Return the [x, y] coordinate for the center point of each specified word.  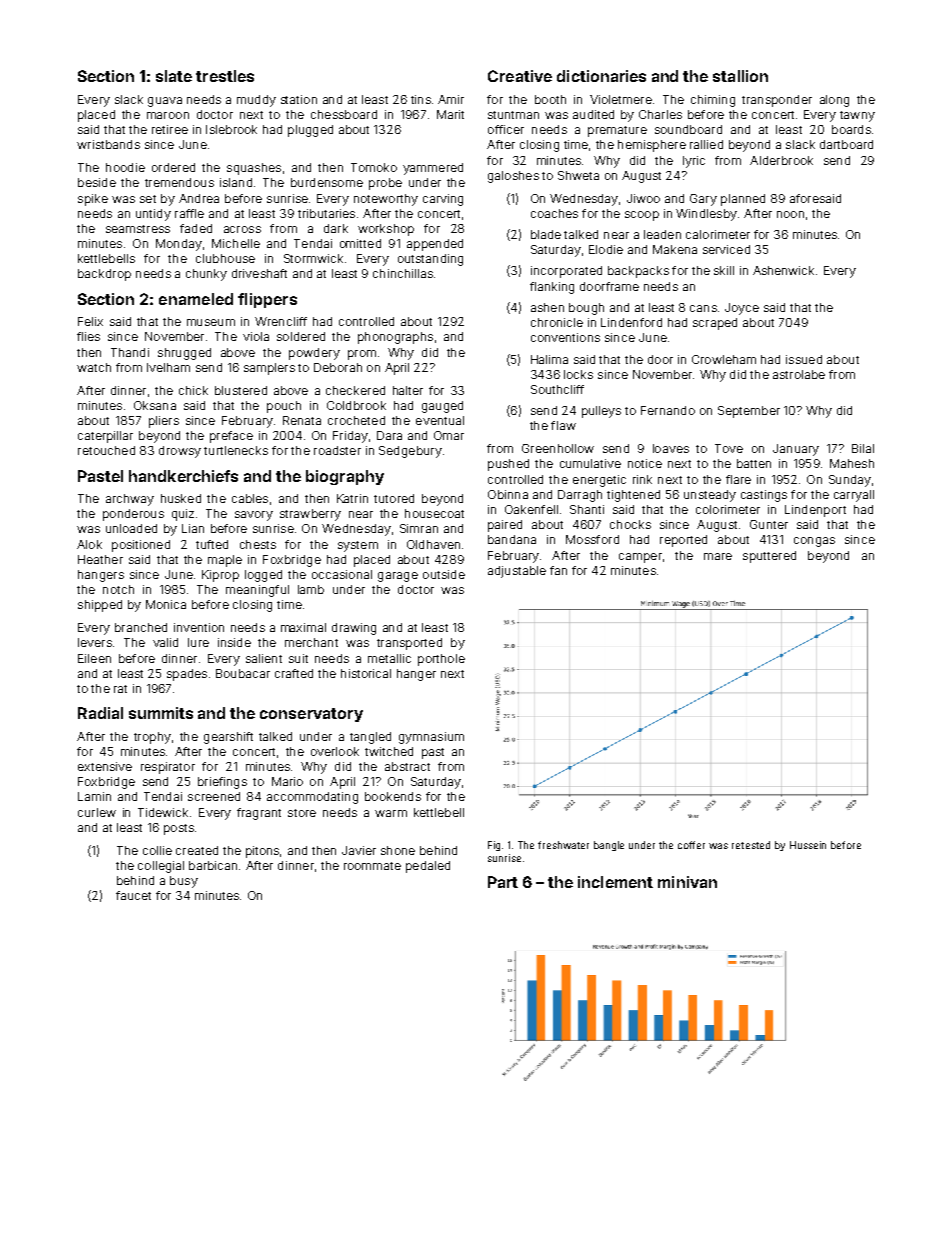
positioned [141, 546]
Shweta [578, 175]
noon [790, 214]
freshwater [563, 845]
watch [94, 367]
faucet [133, 895]
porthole [441, 660]
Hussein [808, 845]
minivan [687, 882]
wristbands [108, 144]
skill [724, 270]
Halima [549, 359]
